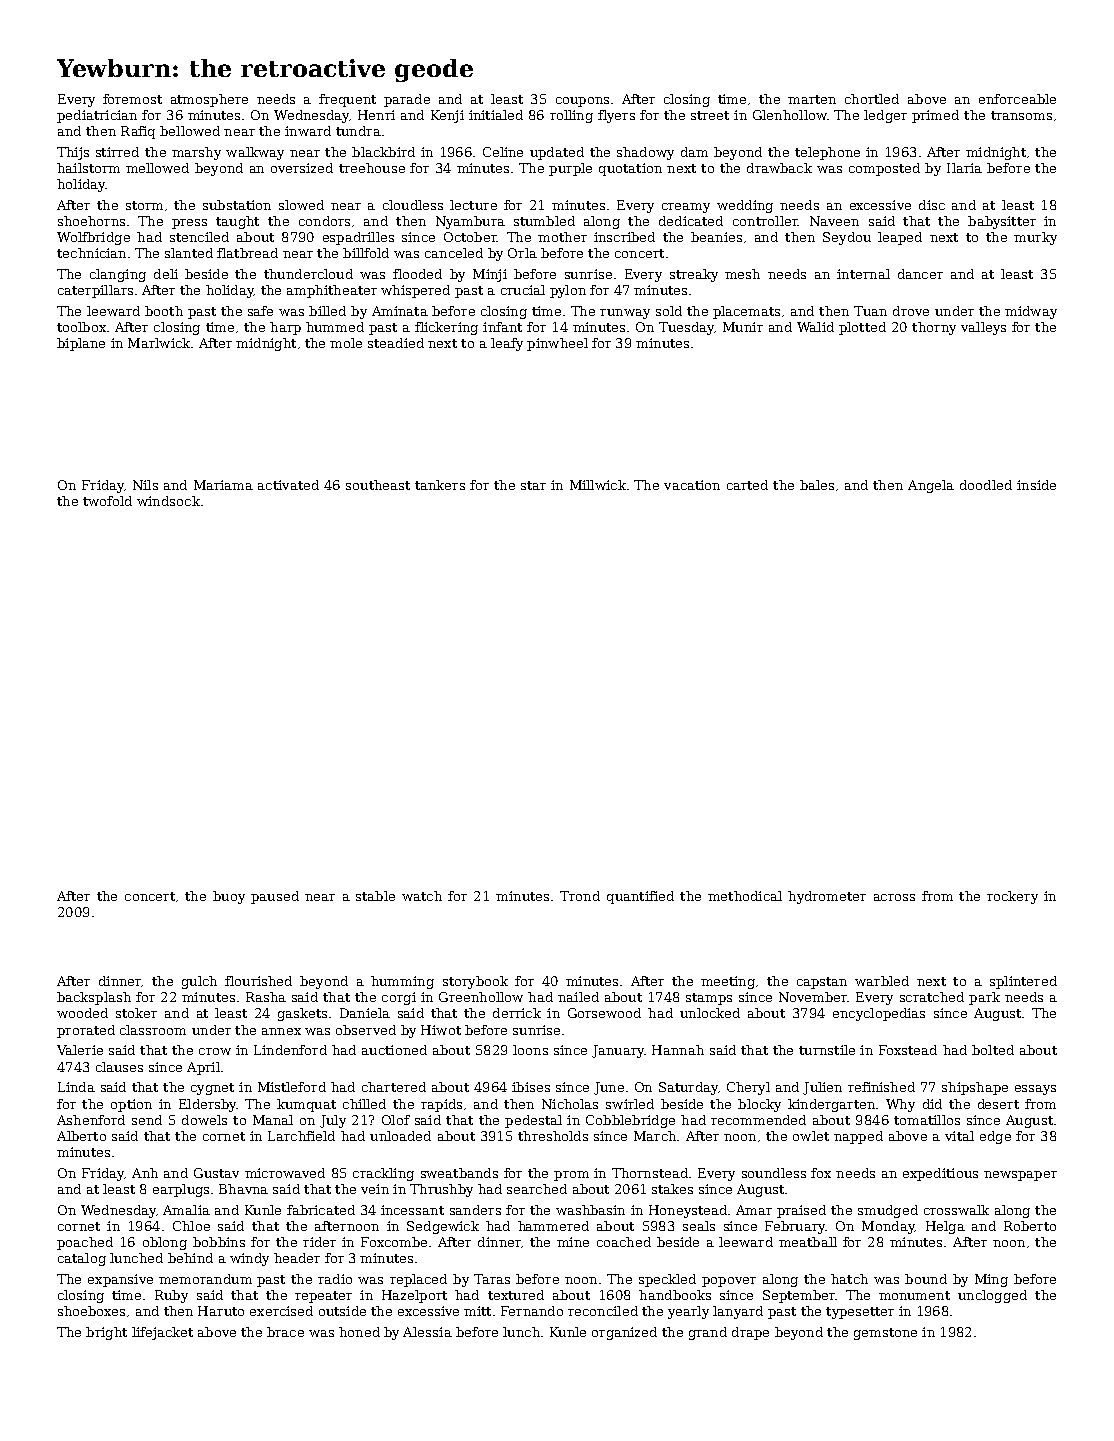 The image size is (1114, 1441). What do you see at coordinates (162, 1333) in the page?
I see `lifejacket` at bounding box center [162, 1333].
